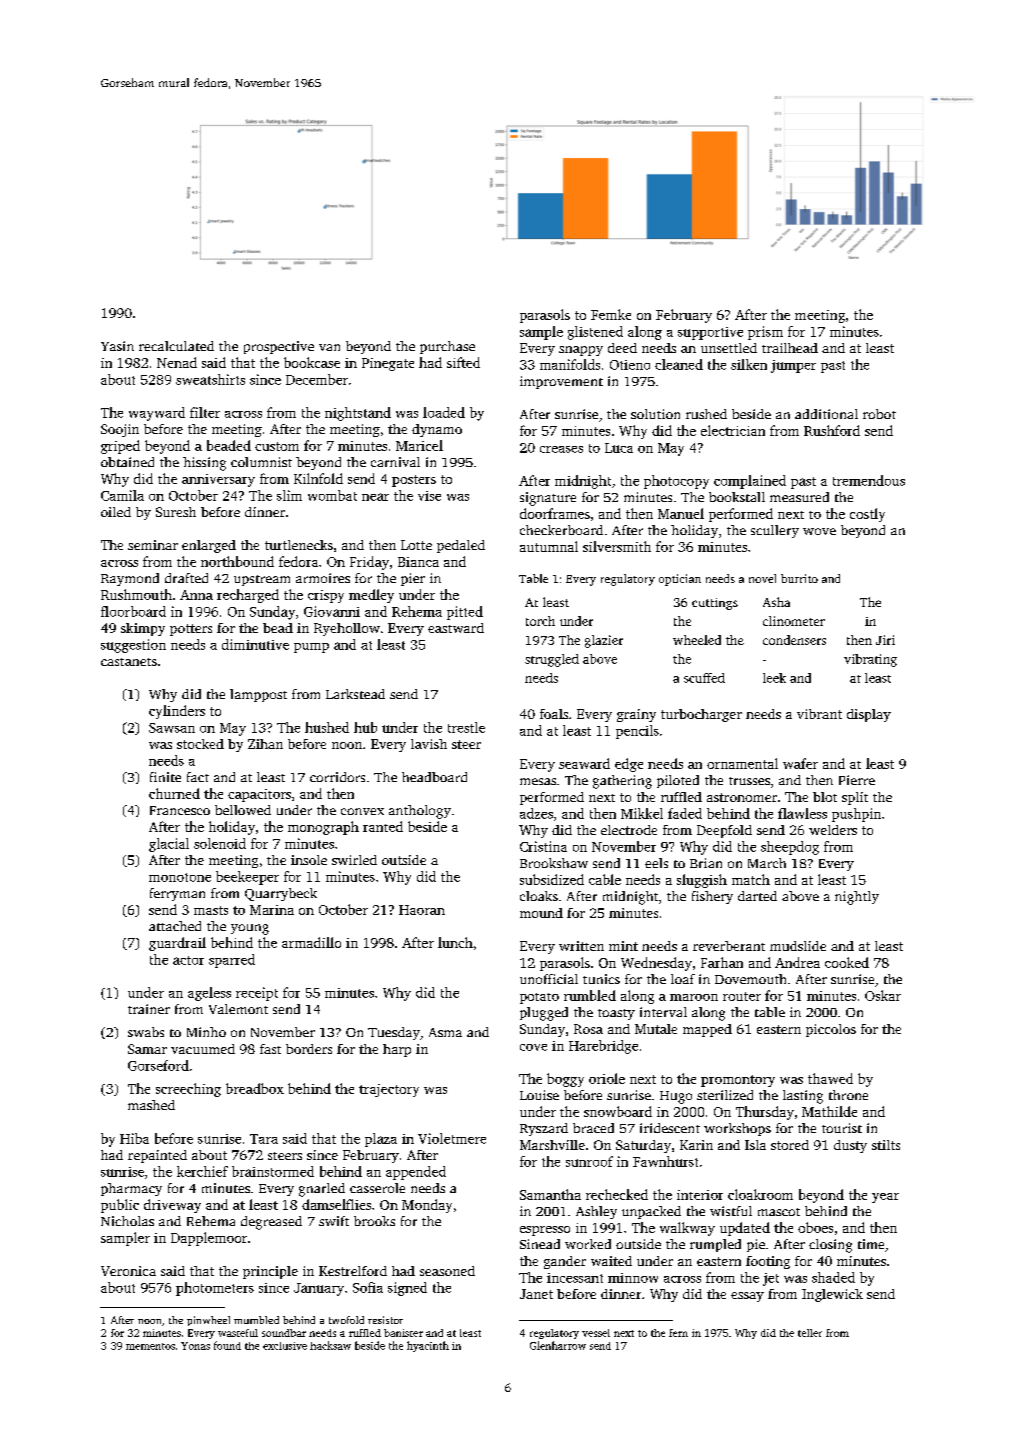 This screenshot has height=1434, width=1009. Describe the element at coordinates (611, 314) in the screenshot. I see `Femke` at that location.
